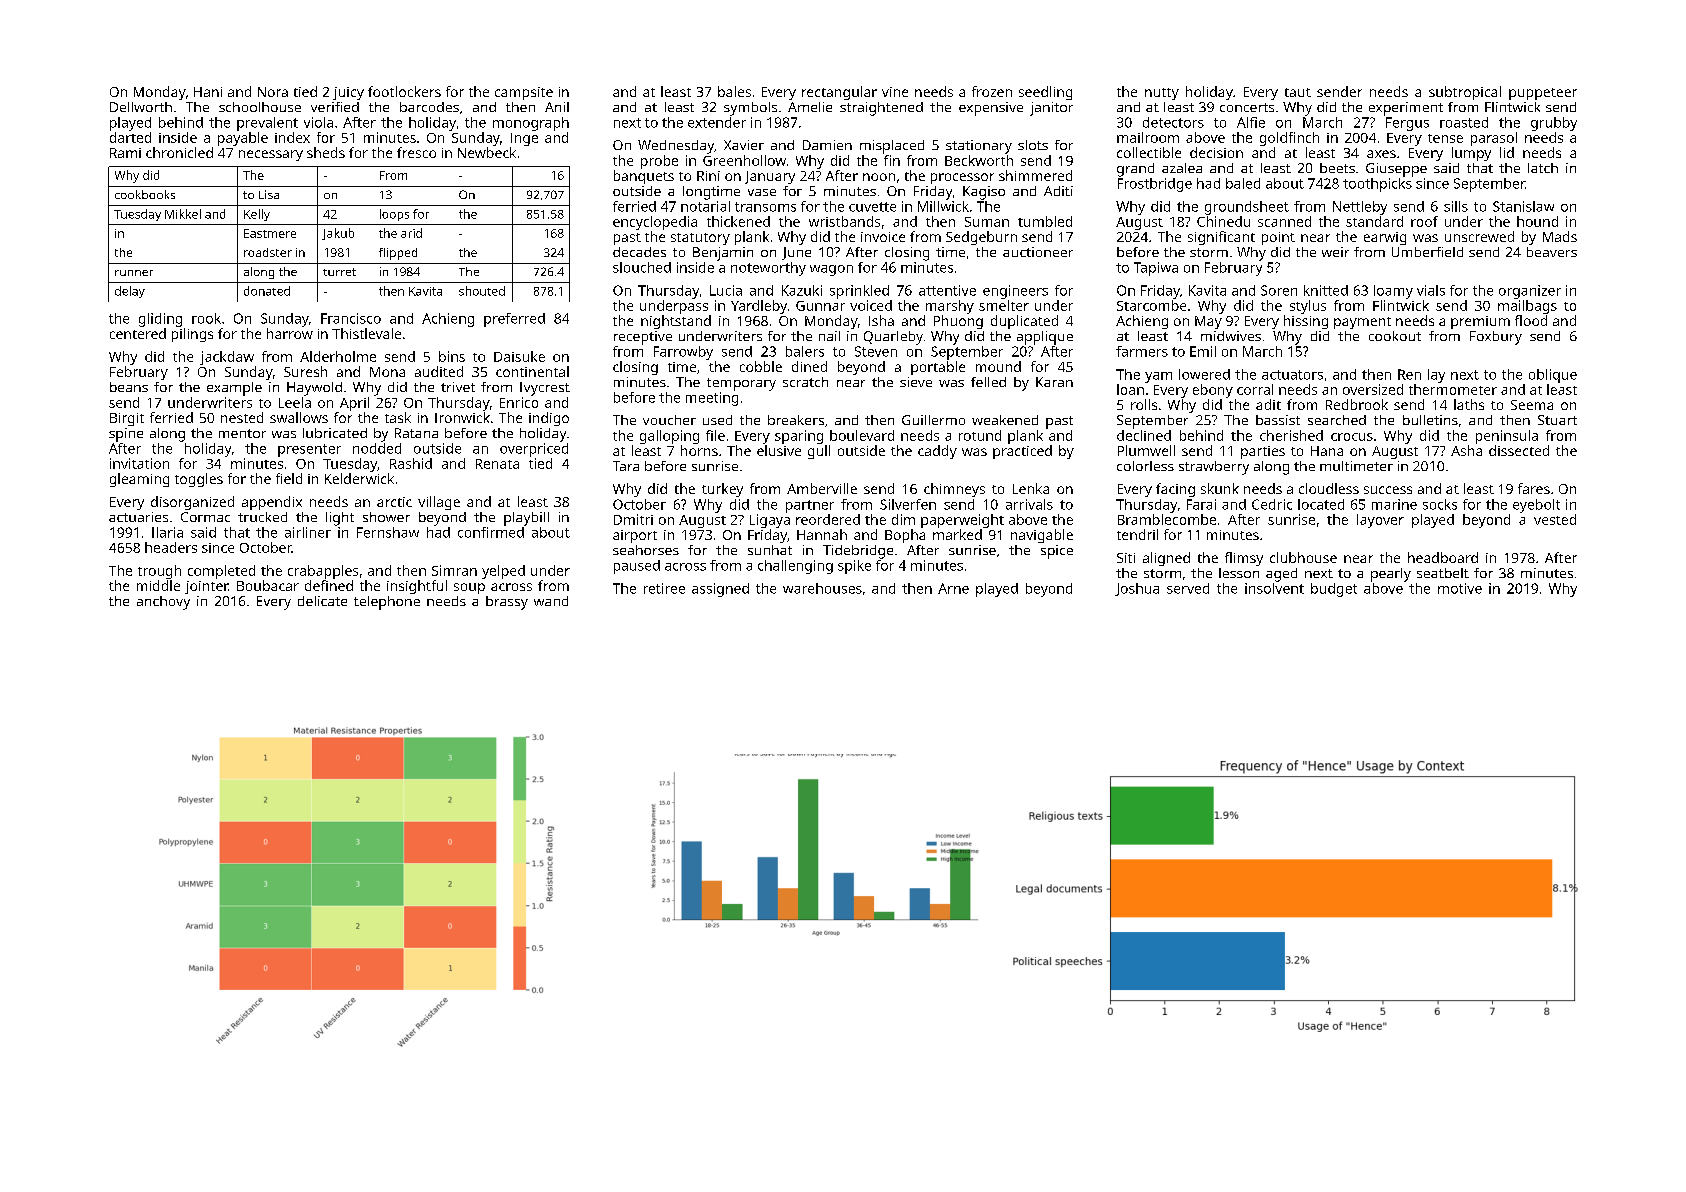 This document has width=1686, height=1192. Describe the element at coordinates (646, 550) in the document. I see `seahorses` at that location.
